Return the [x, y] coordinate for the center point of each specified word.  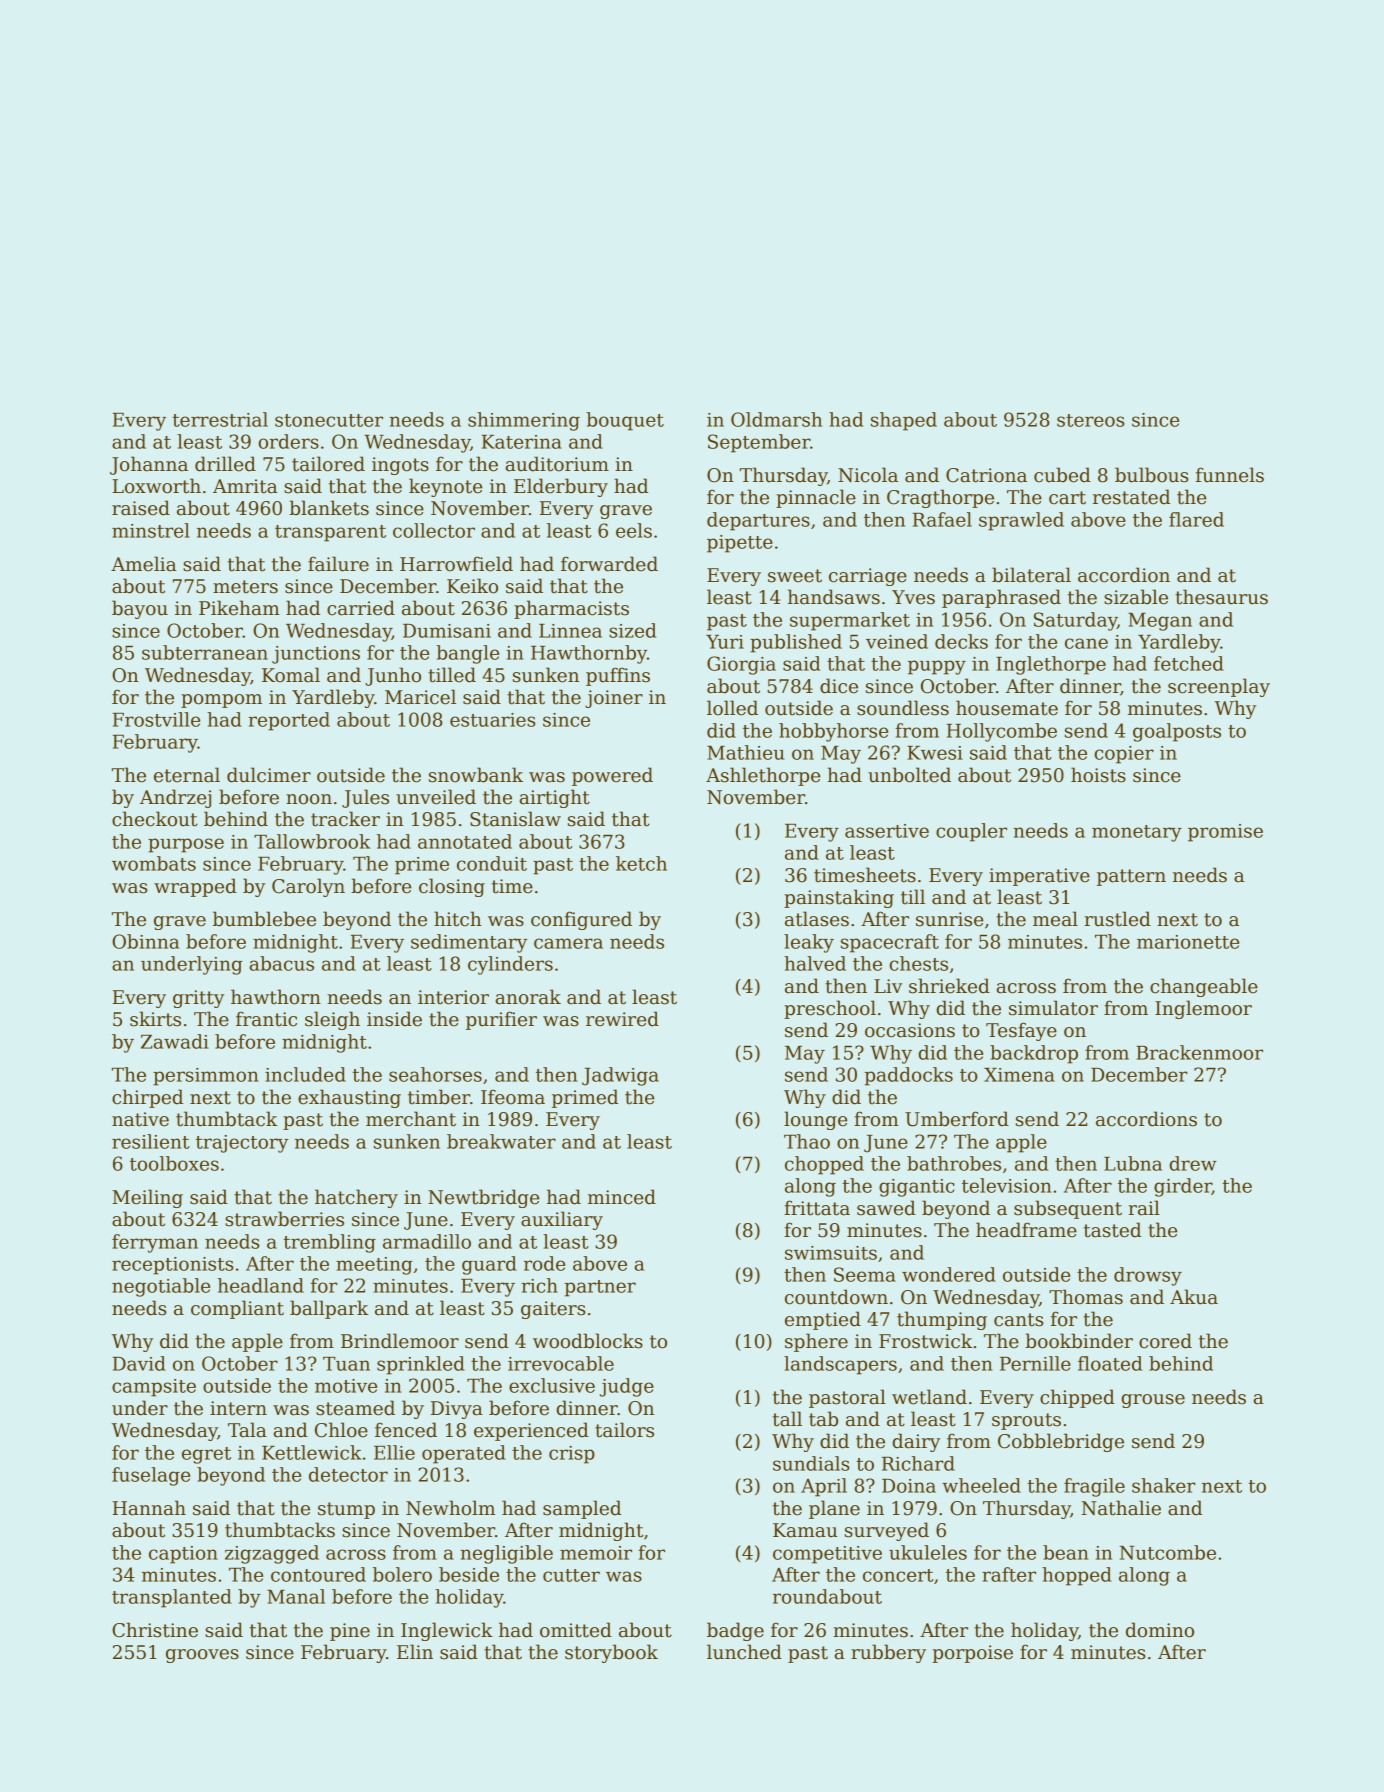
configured [581, 920]
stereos [1091, 420]
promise [1225, 833]
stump [346, 1510]
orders [289, 441]
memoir [596, 1553]
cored [1165, 1341]
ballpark [329, 1309]
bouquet [625, 421]
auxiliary [562, 1220]
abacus [282, 963]
